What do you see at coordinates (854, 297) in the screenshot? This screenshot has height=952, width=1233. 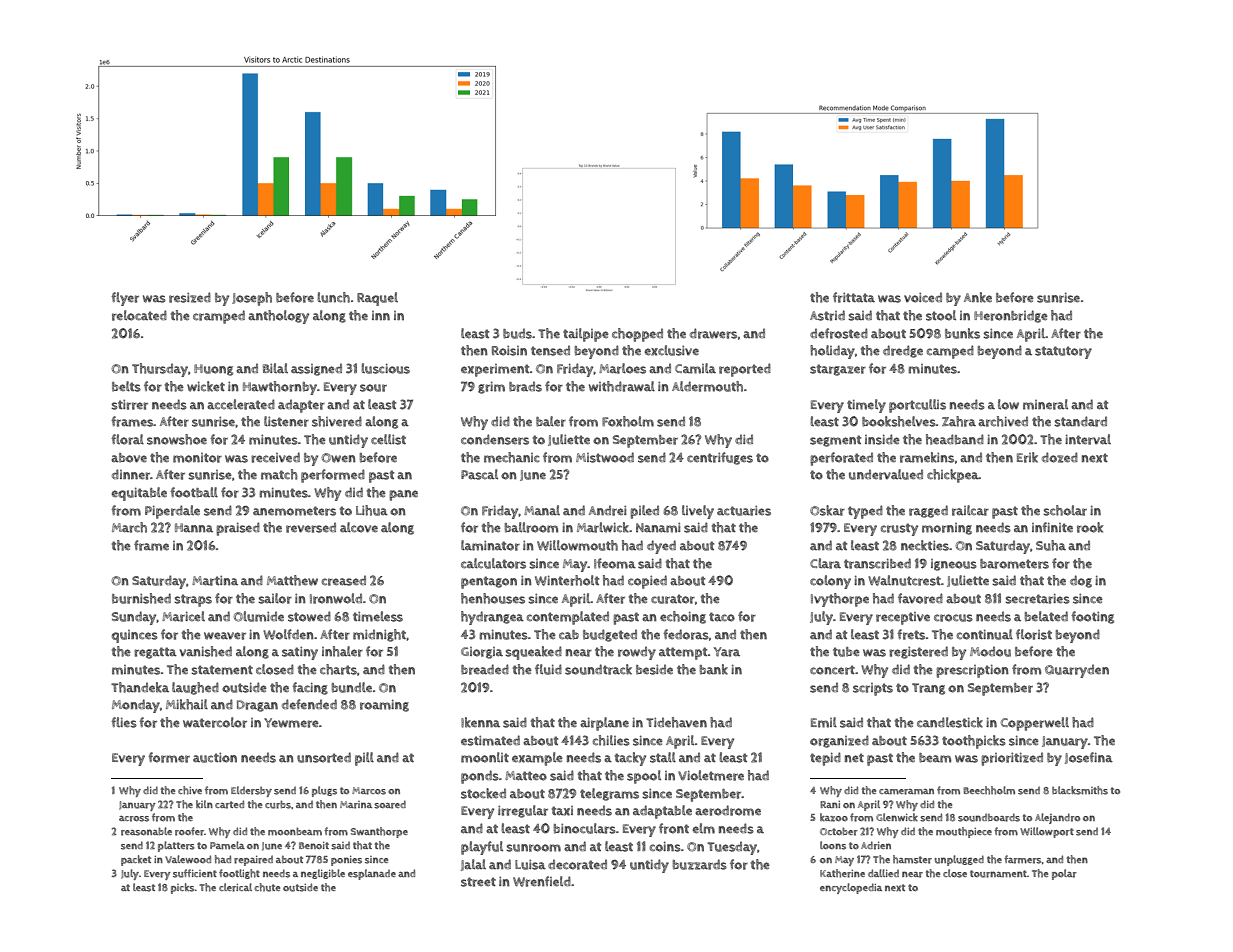 I see `frittata` at bounding box center [854, 297].
